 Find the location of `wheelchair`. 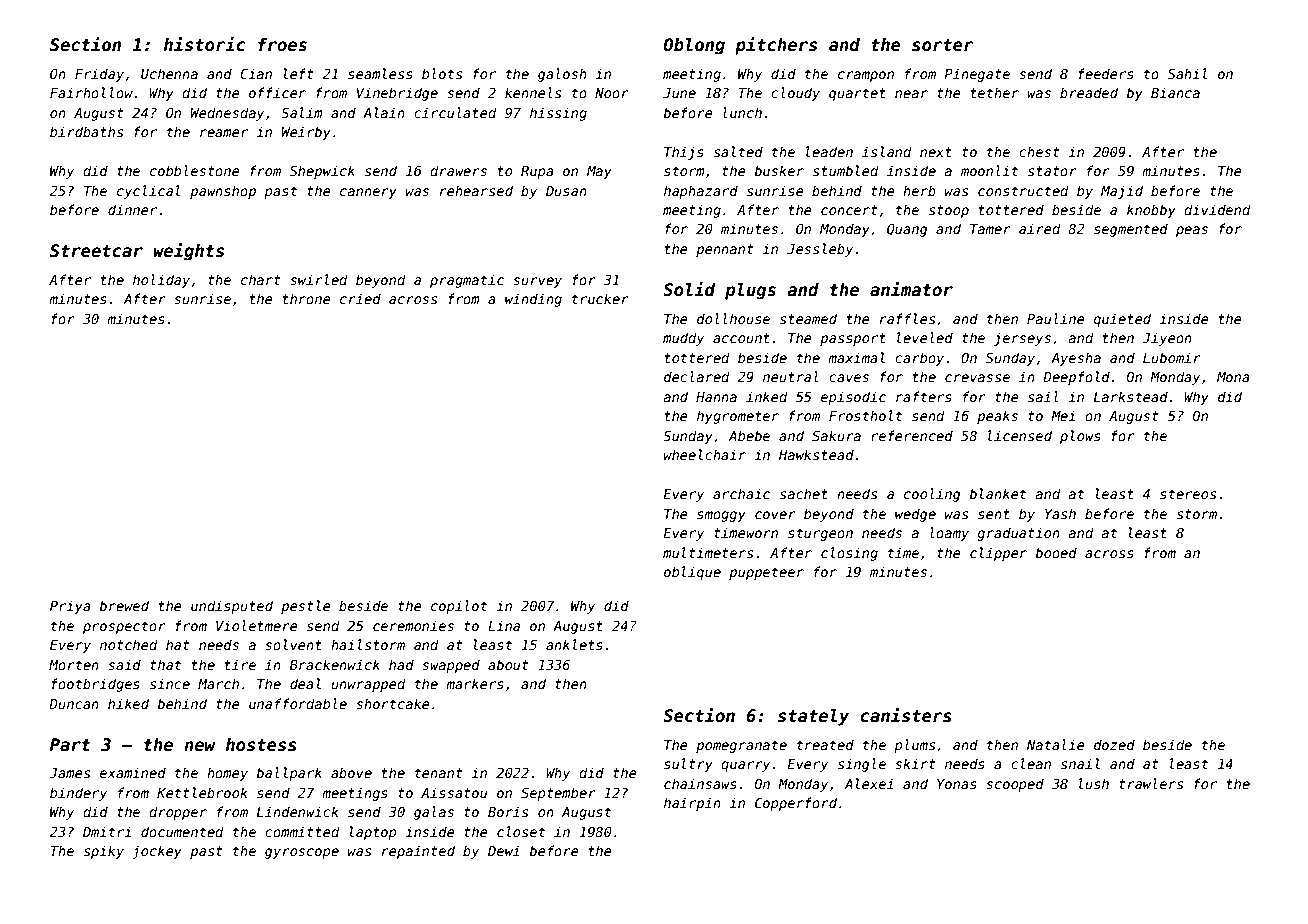

wheelchair is located at coordinates (705, 454).
